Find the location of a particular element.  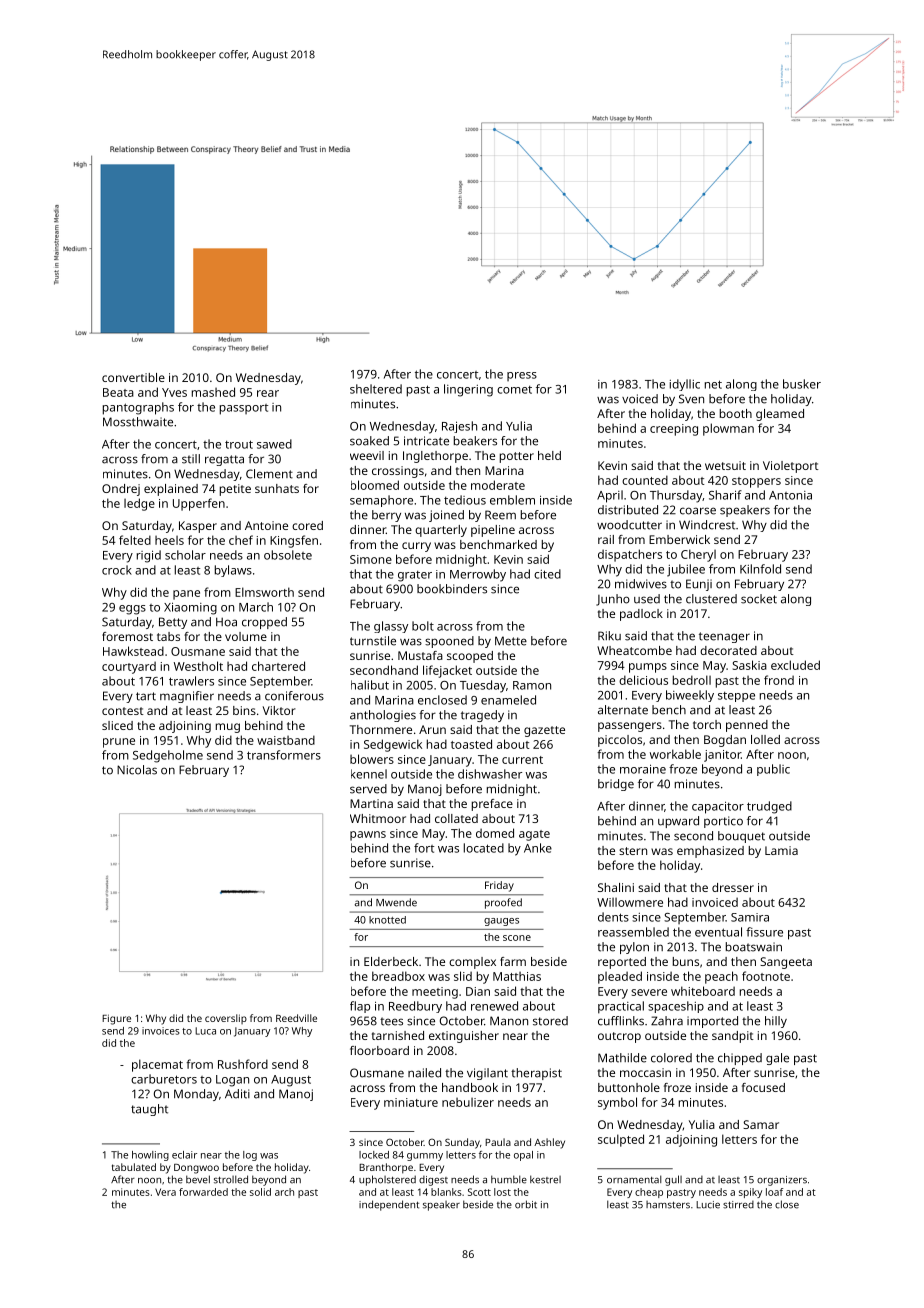

bookbinders is located at coordinates (452, 589).
